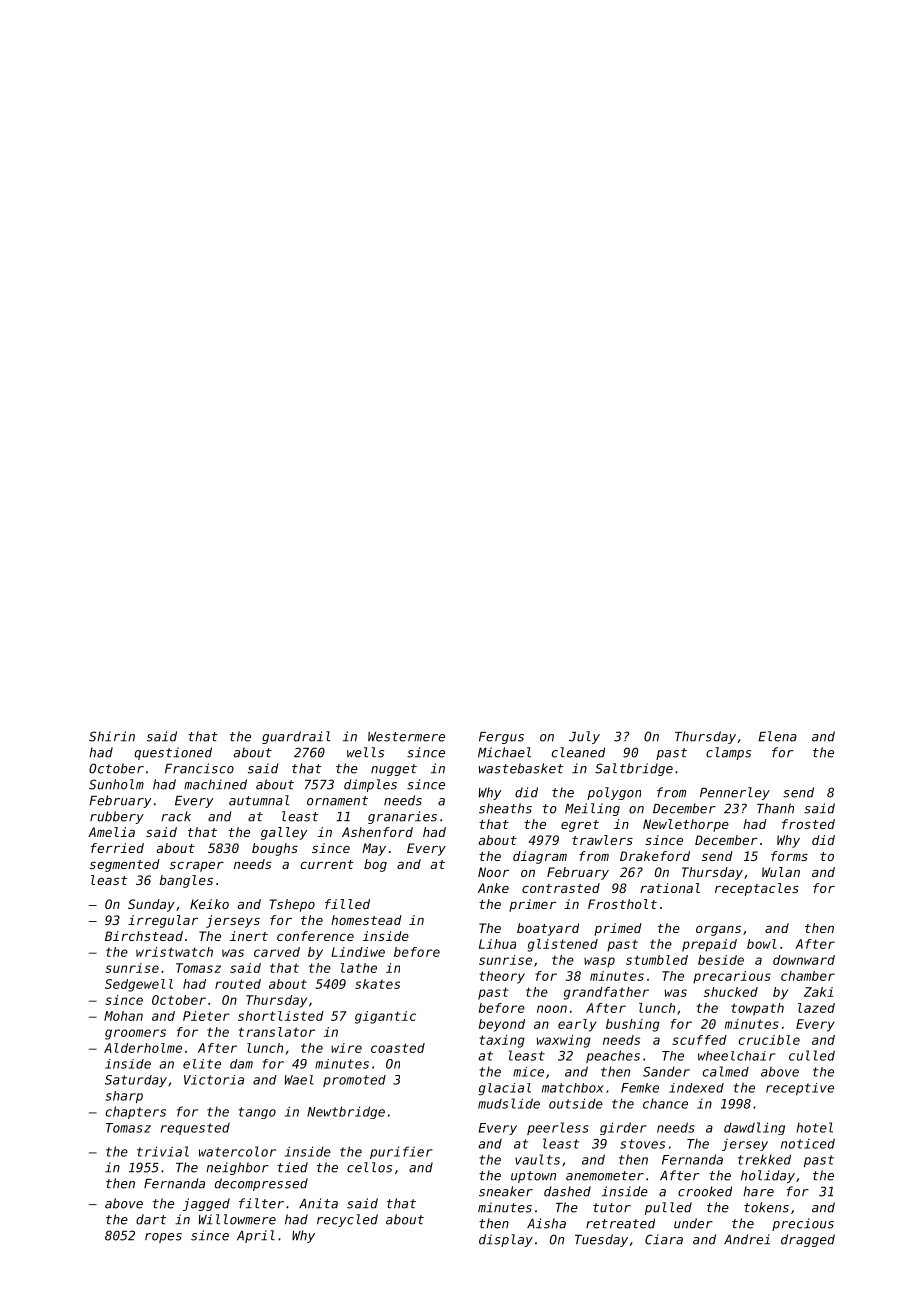 This document has height=1314, width=924. What do you see at coordinates (552, 1009) in the document?
I see `noon` at bounding box center [552, 1009].
